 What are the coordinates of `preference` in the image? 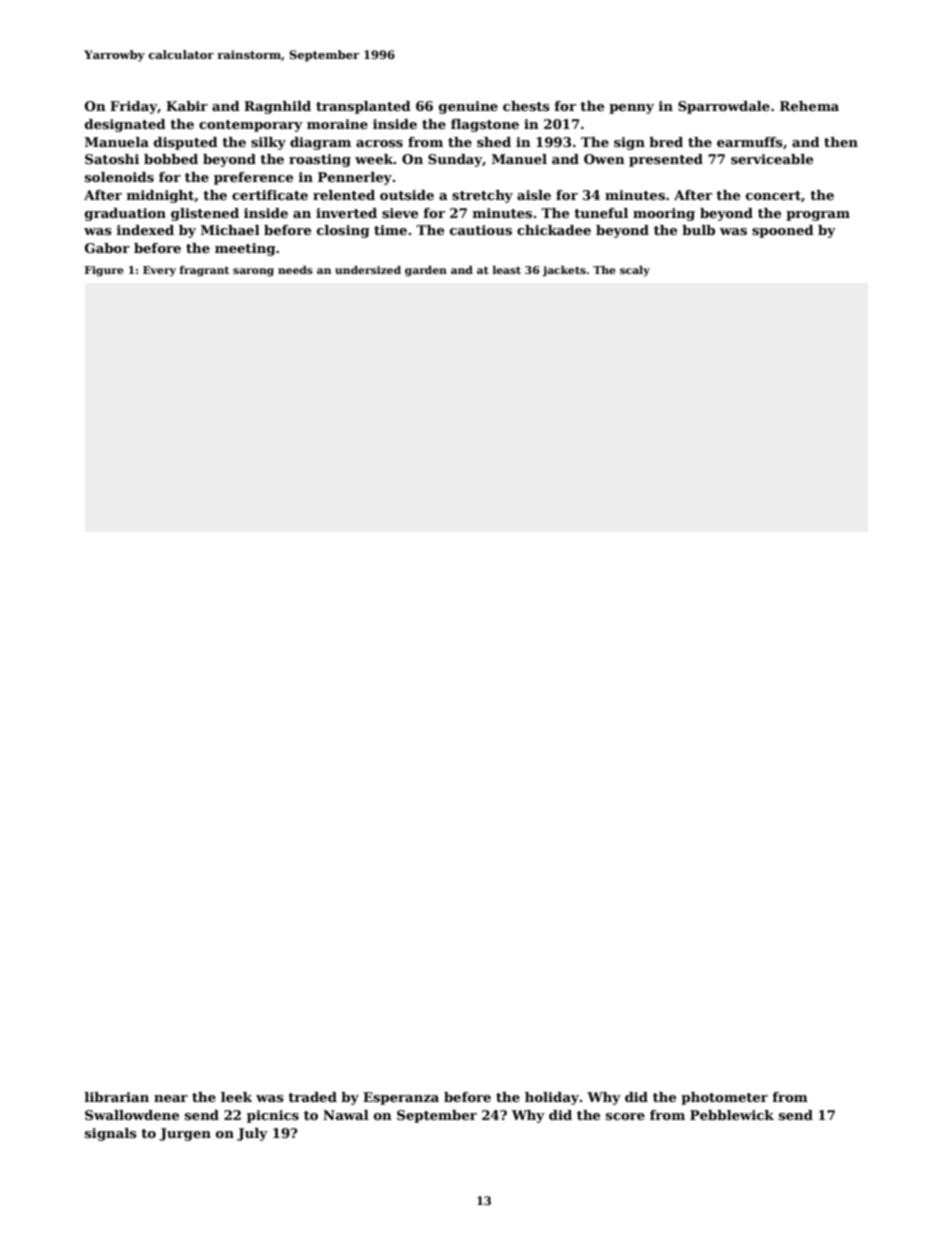 It's located at (253, 178).
